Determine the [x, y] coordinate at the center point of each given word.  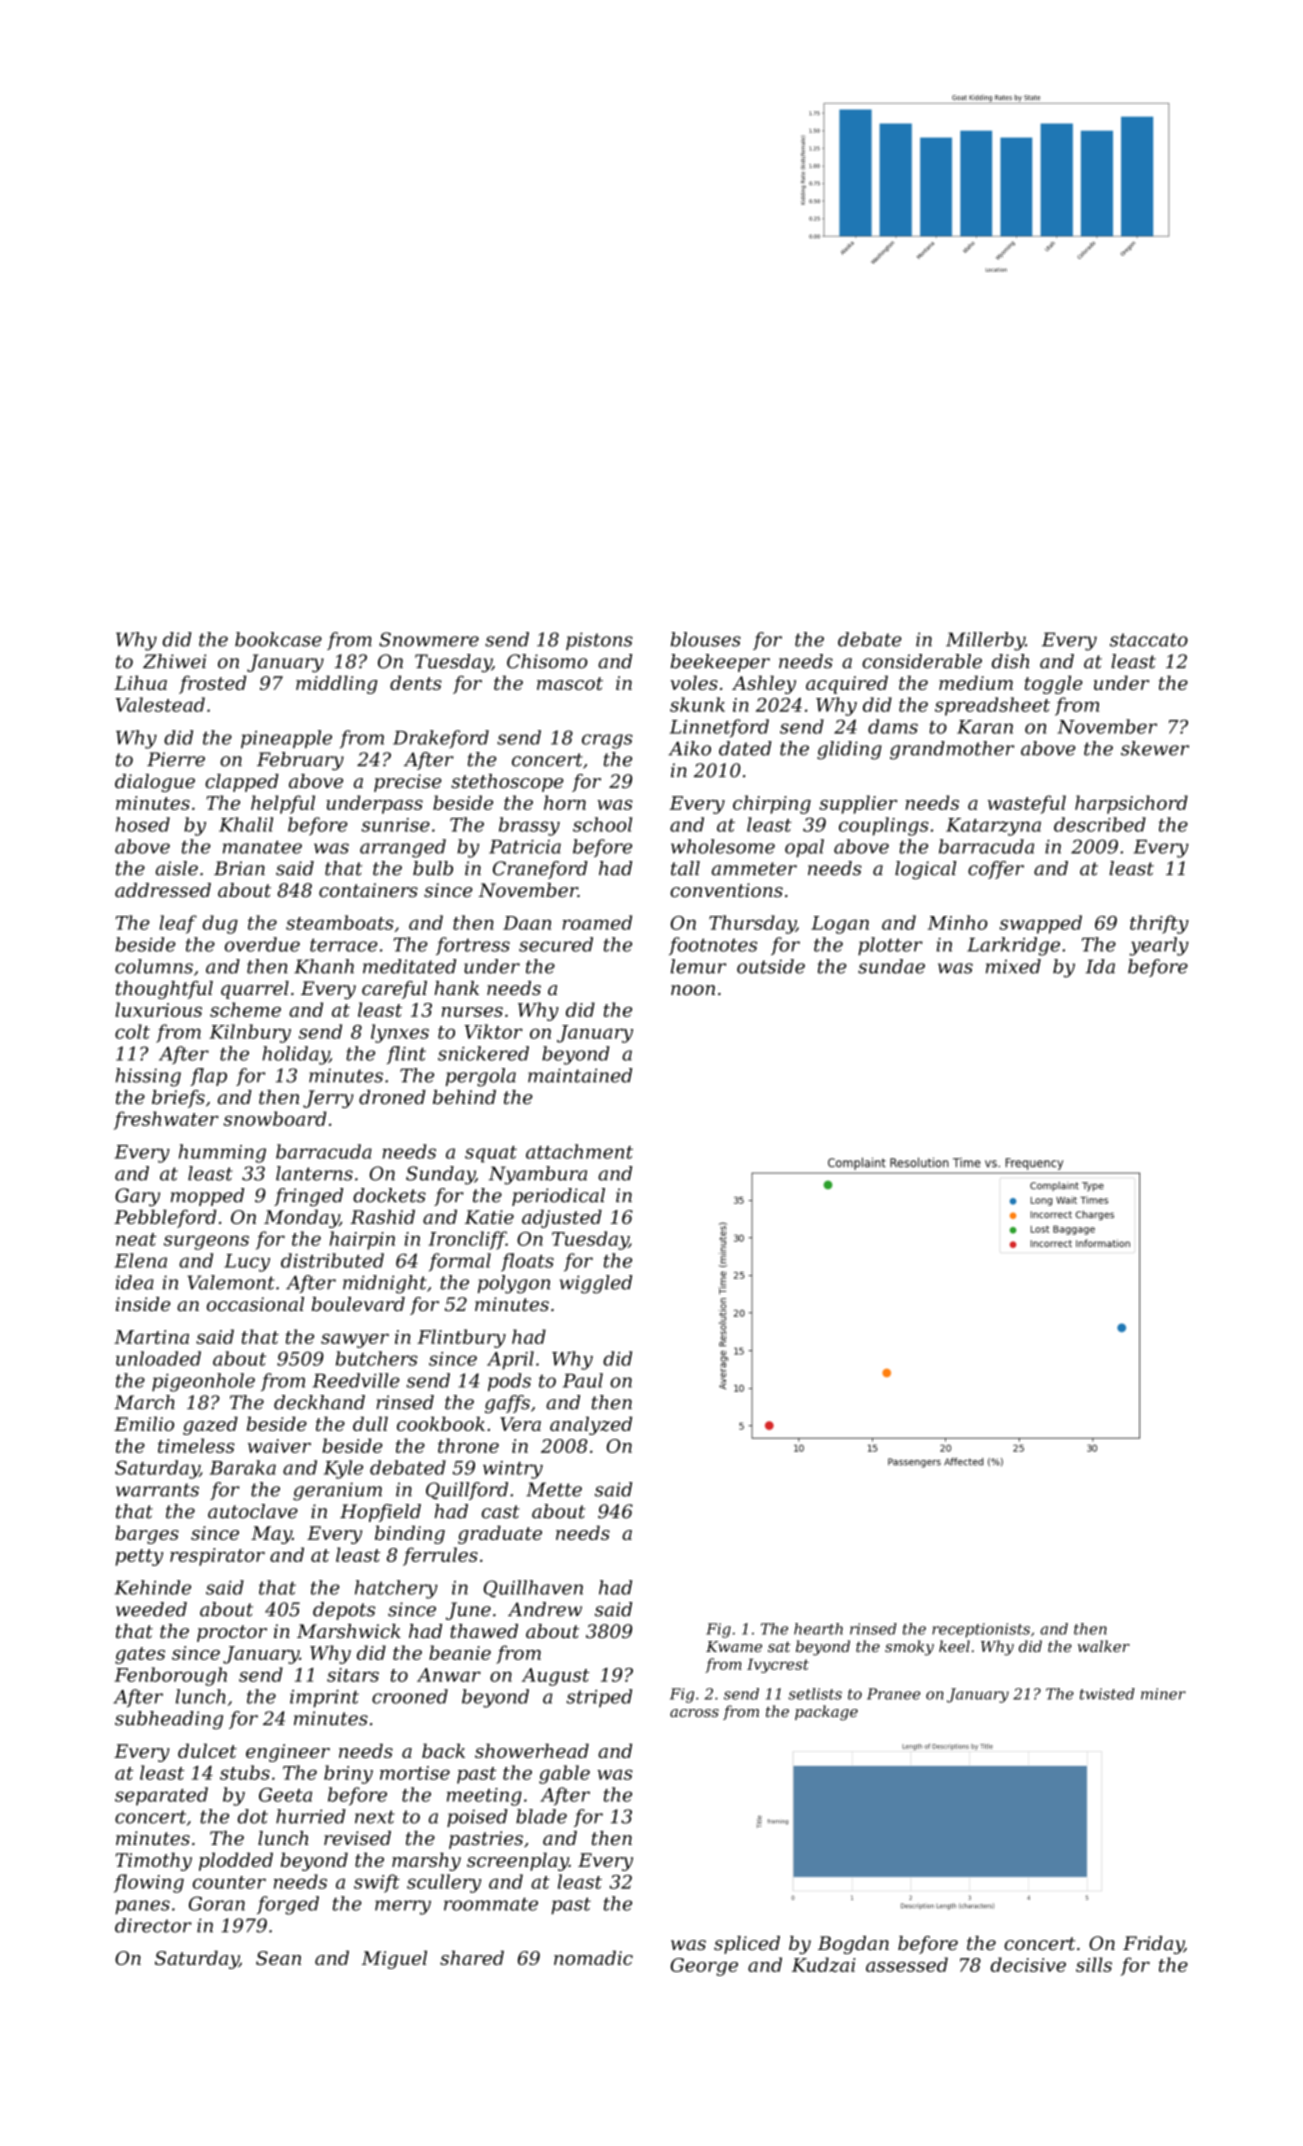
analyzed [591, 1425]
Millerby [985, 641]
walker [1104, 1646]
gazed [210, 1425]
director [153, 1925]
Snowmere [429, 639]
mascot [570, 683]
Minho [958, 922]
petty [139, 1557]
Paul [583, 1380]
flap [208, 1077]
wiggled [596, 1284]
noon [693, 990]
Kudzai [823, 1964]
